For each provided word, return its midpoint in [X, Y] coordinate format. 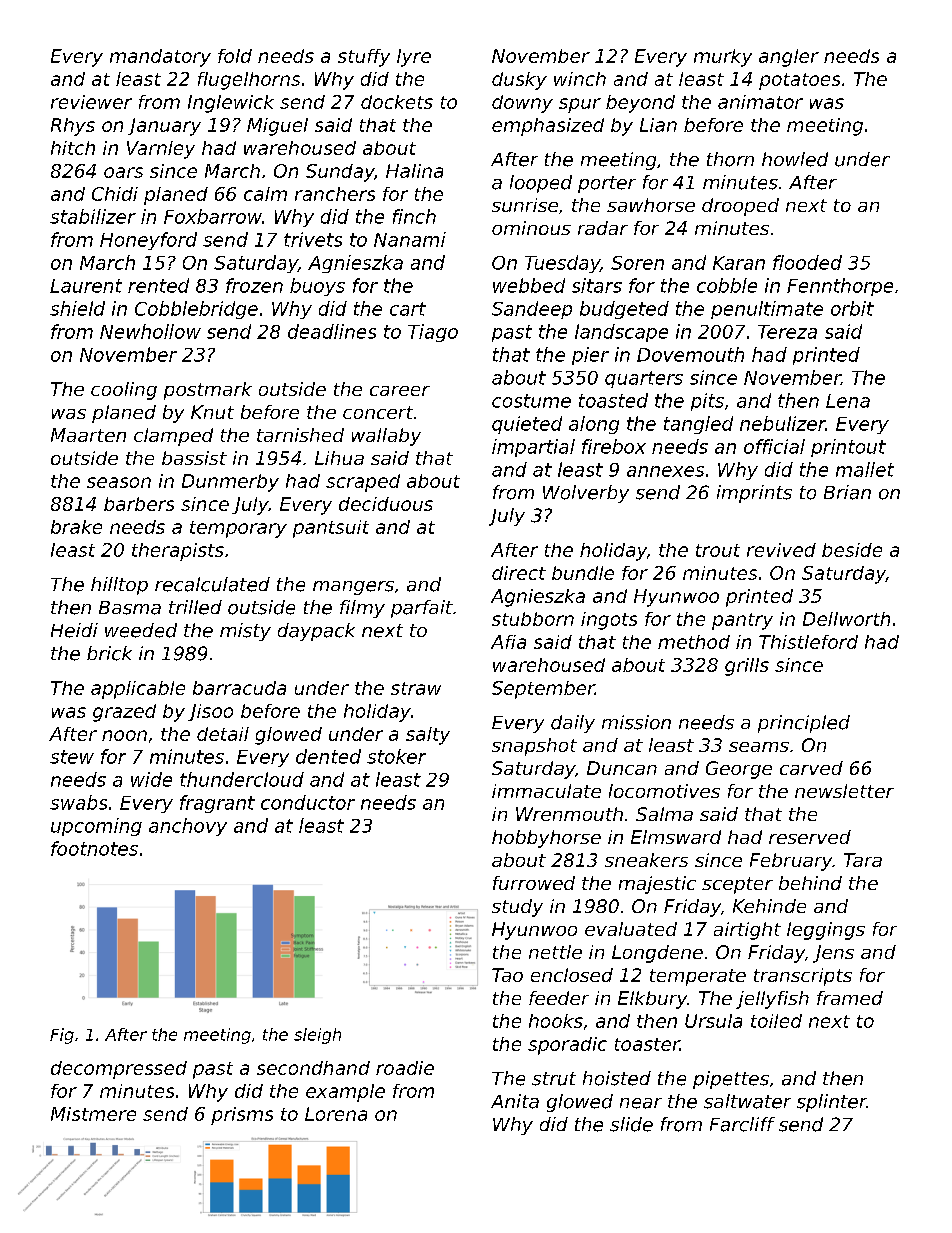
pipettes [731, 1080]
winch [580, 79]
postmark [208, 391]
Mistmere [93, 1114]
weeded [141, 630]
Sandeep [532, 310]
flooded [807, 262]
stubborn [533, 619]
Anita [515, 1101]
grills [747, 667]
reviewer [91, 102]
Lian [658, 125]
